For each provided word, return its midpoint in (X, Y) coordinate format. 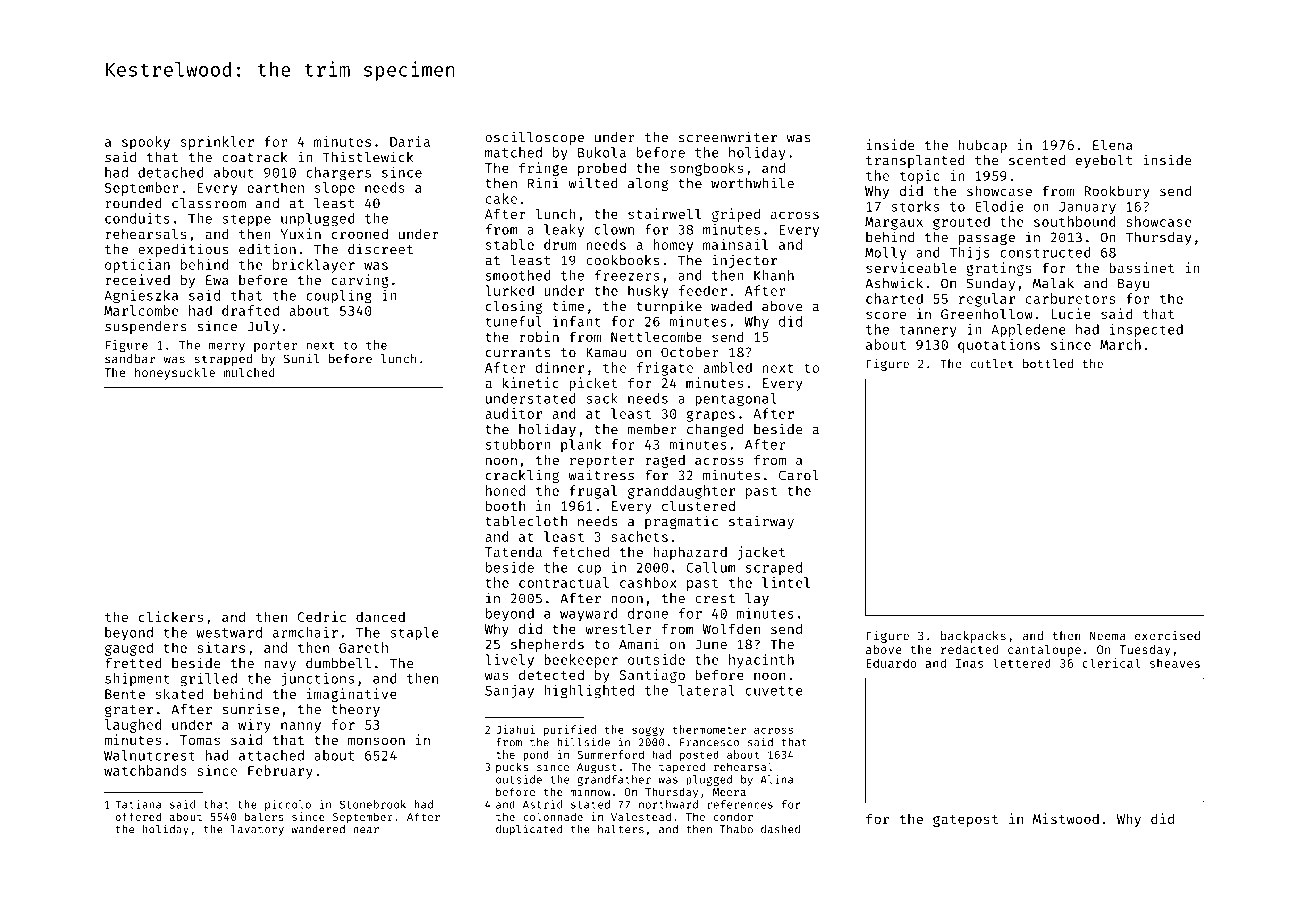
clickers (171, 616)
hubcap (982, 146)
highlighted (589, 692)
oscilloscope (534, 138)
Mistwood (1066, 818)
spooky (146, 143)
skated (179, 693)
